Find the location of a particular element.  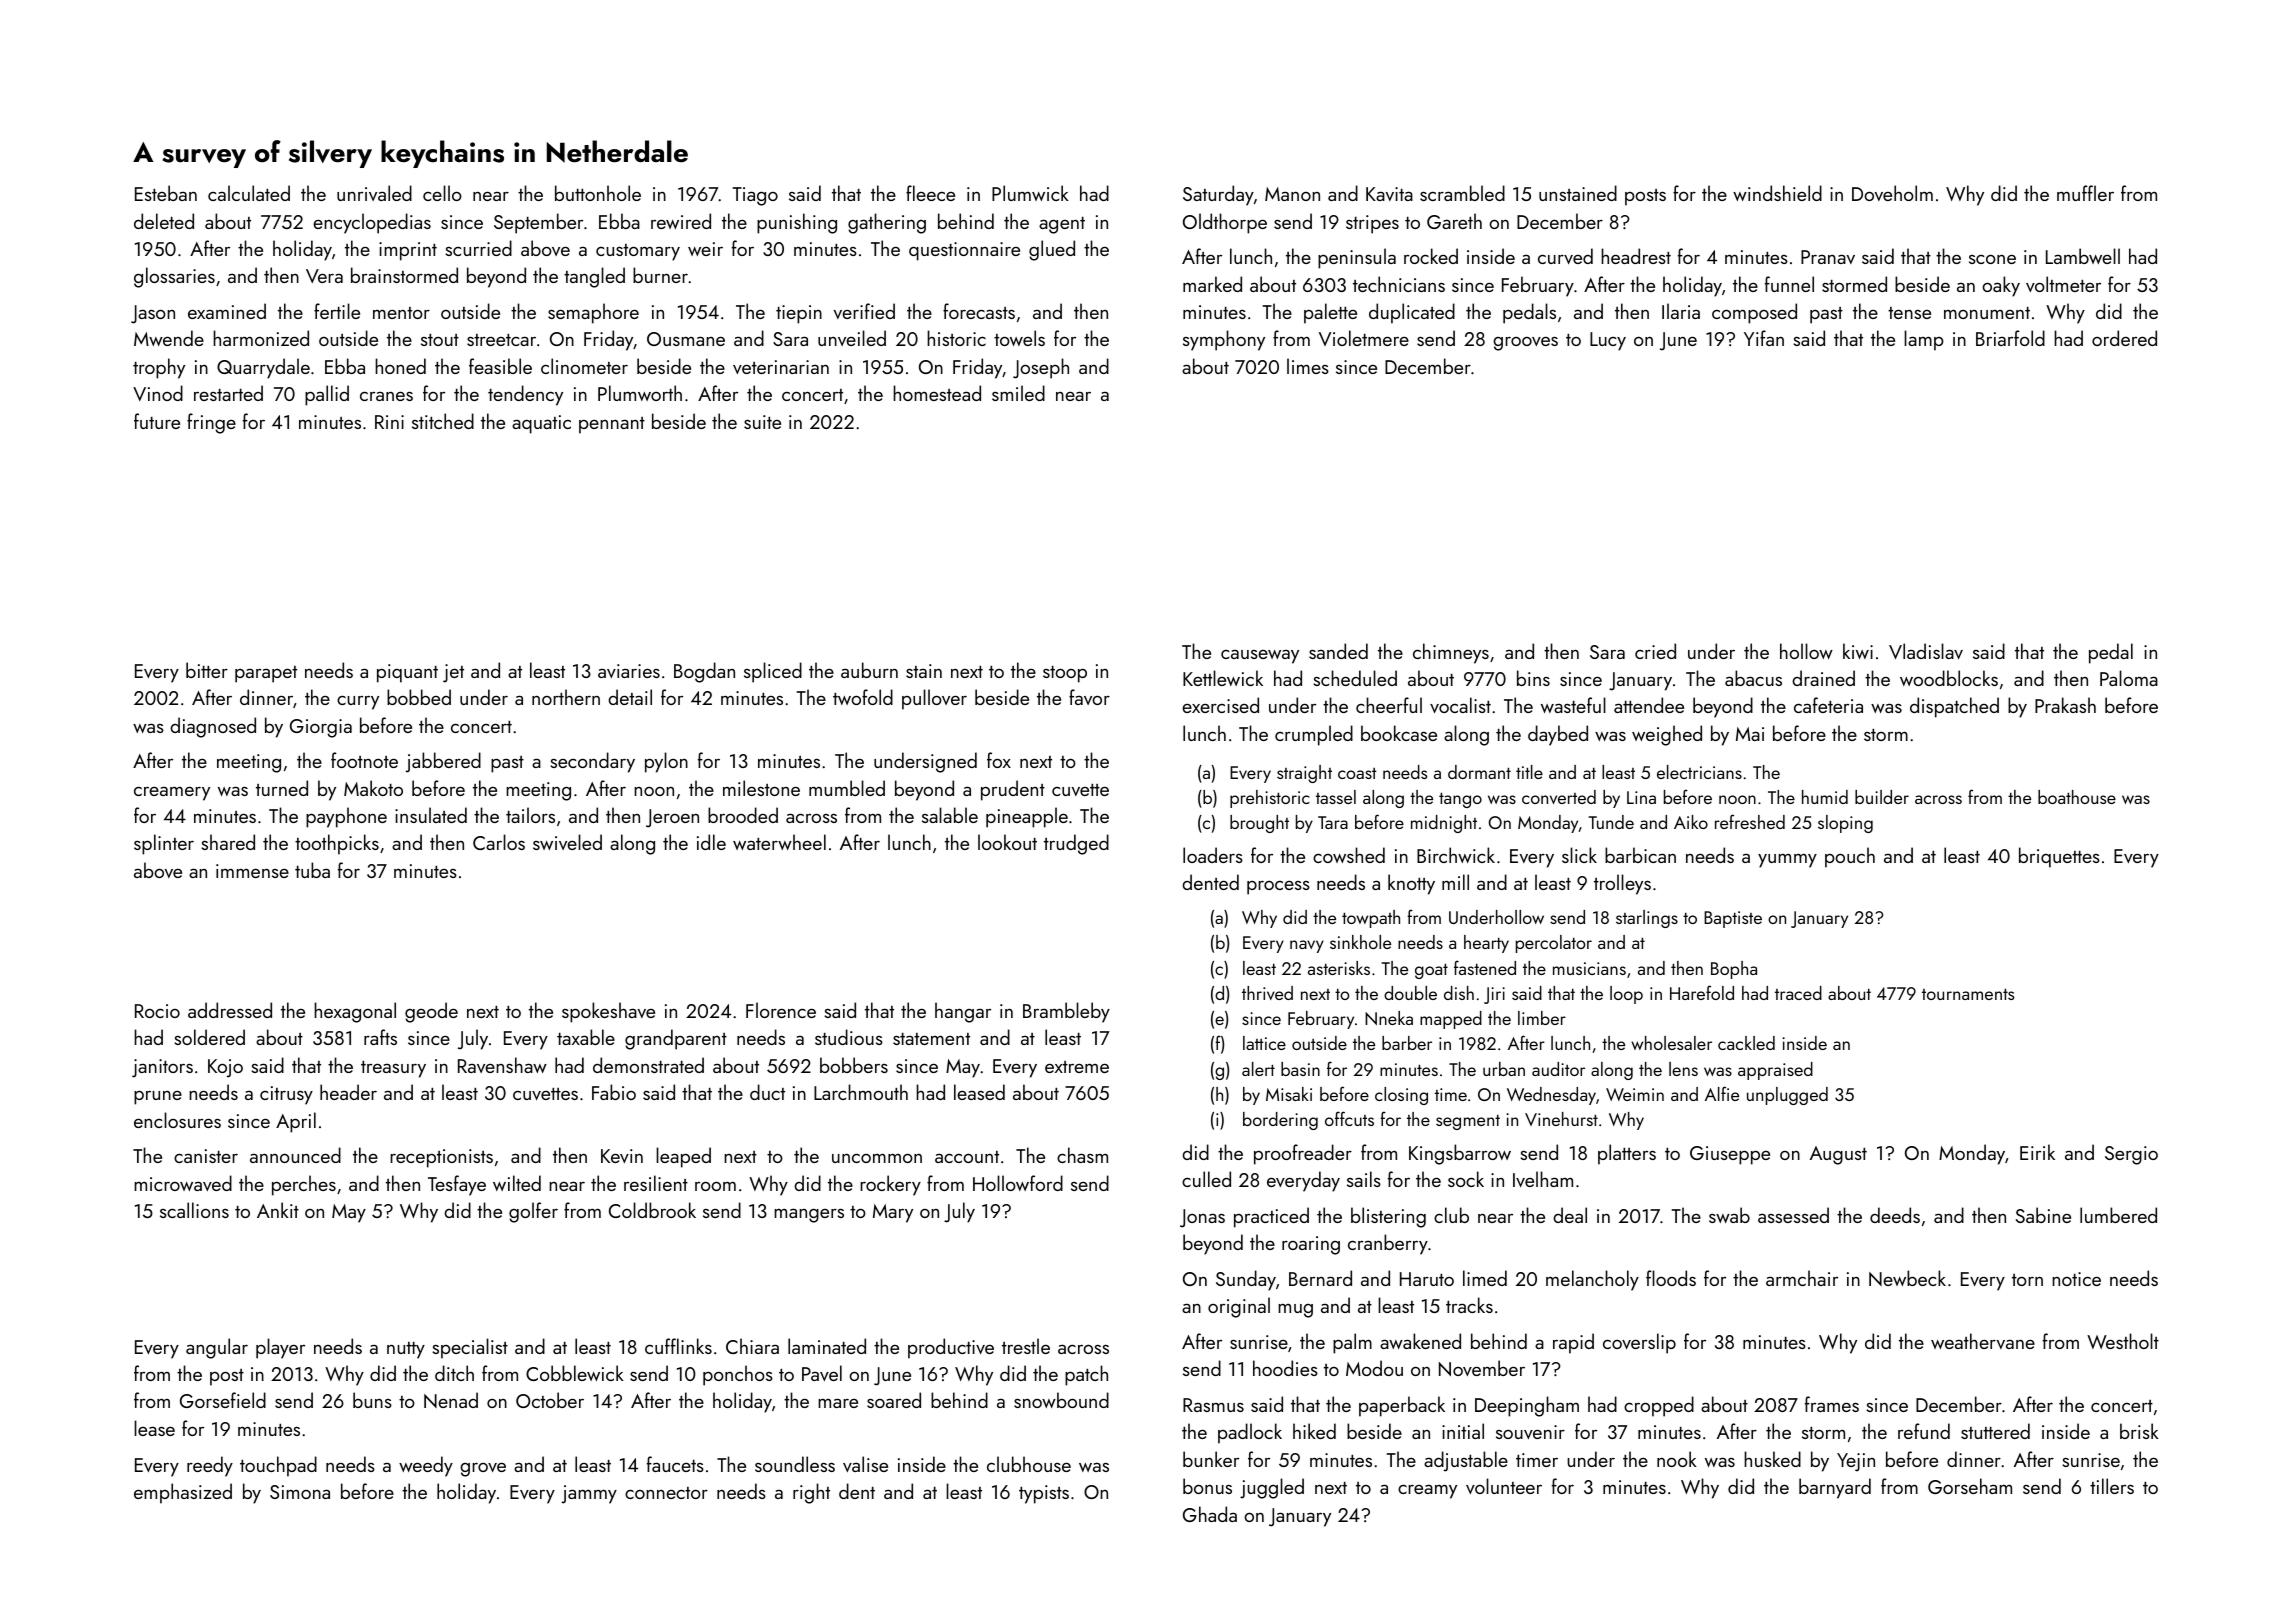

October is located at coordinates (550, 1400).
